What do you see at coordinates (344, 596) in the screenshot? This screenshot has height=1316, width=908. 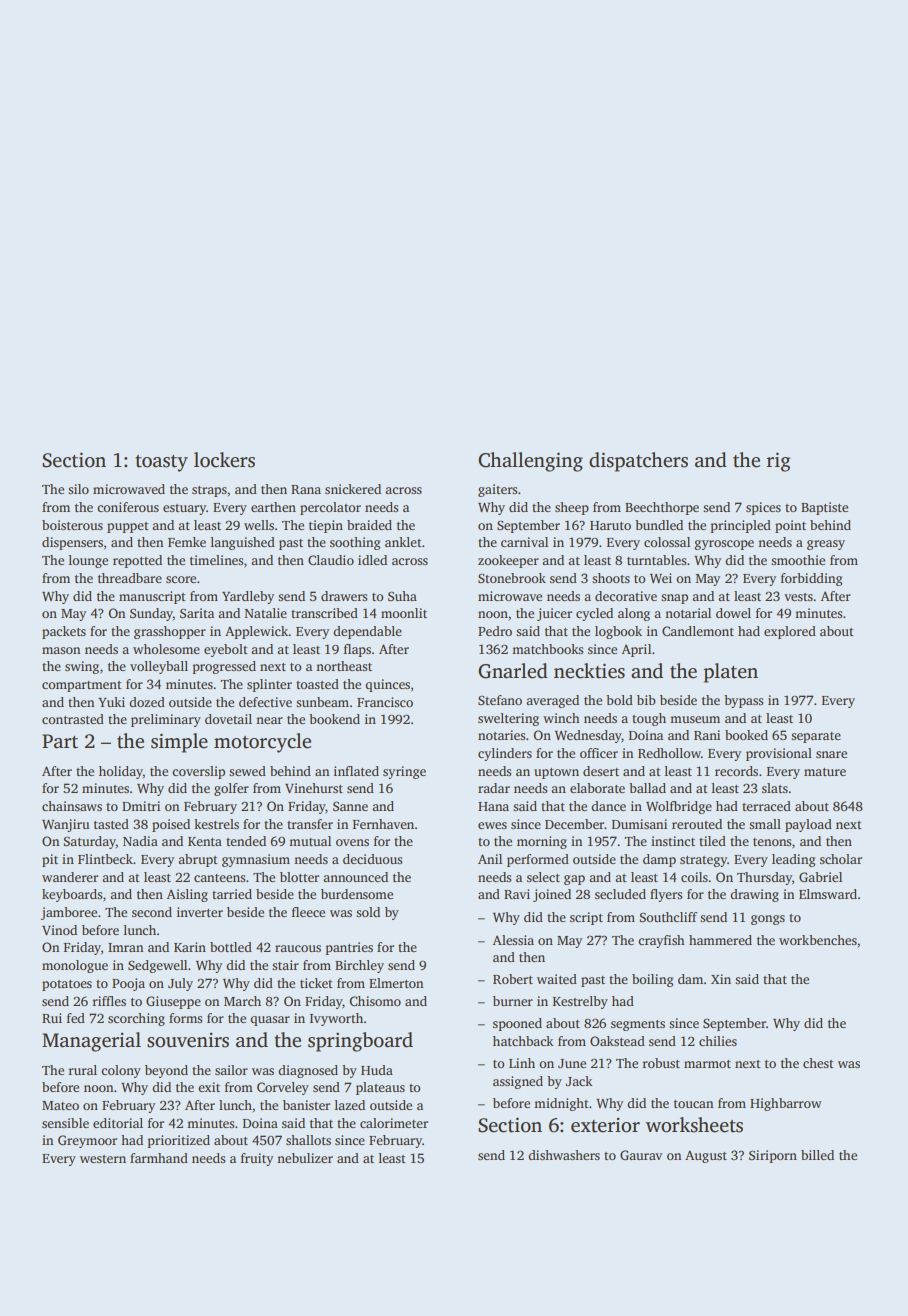 I see `drawers` at bounding box center [344, 596].
